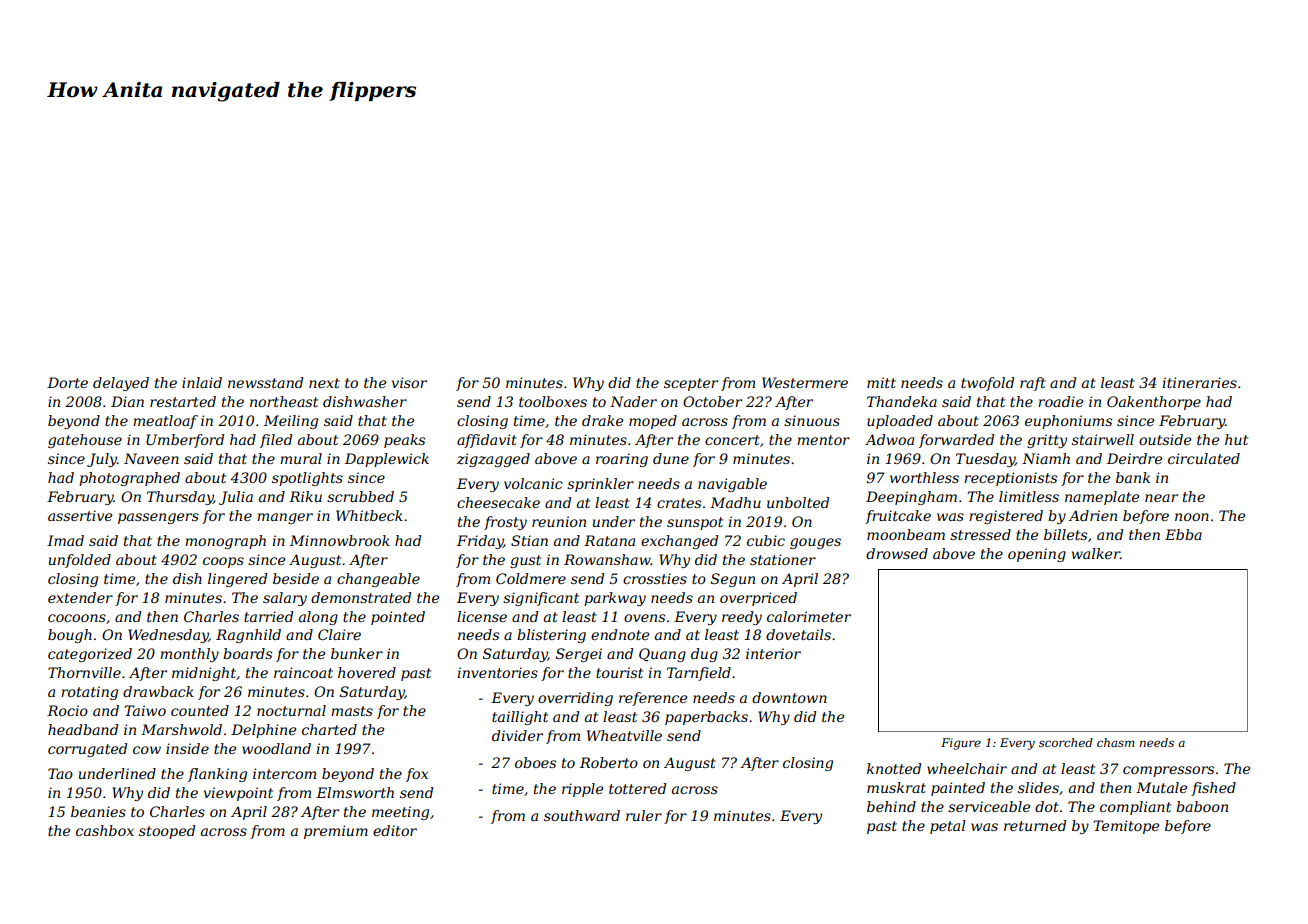 The height and width of the screenshot is (924, 1308). I want to click on walker, so click(1096, 553).
